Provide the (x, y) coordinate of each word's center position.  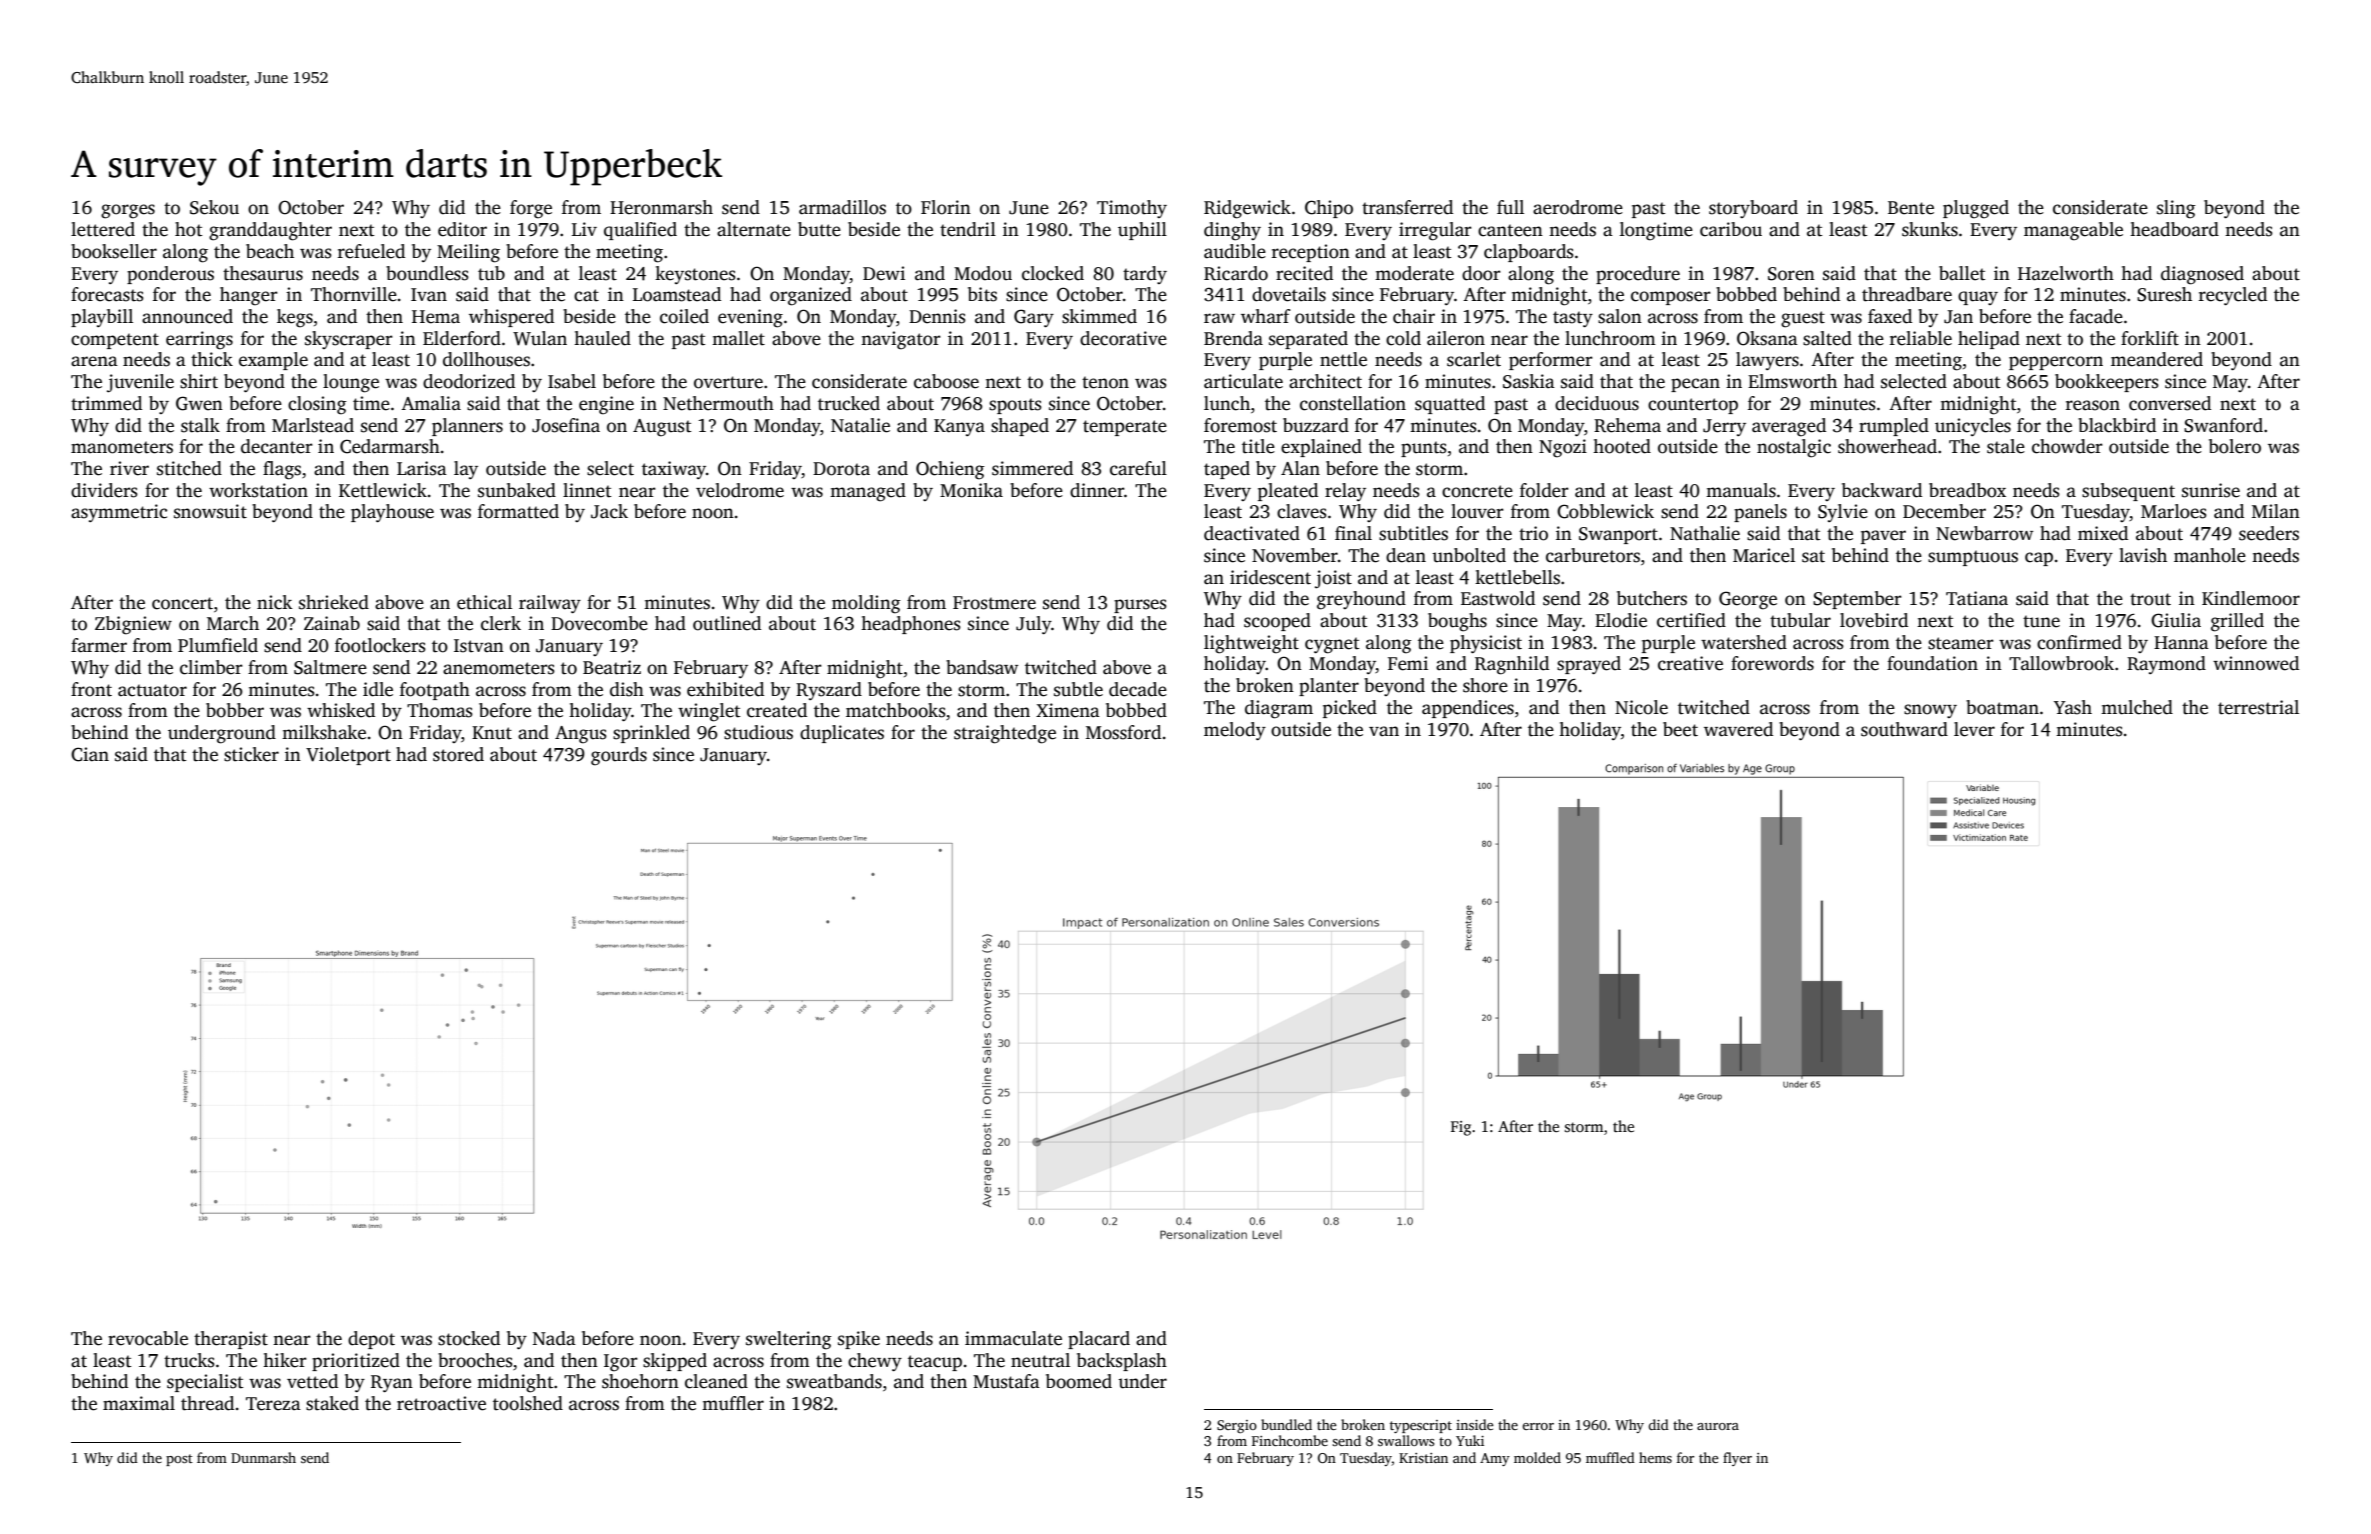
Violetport (348, 756)
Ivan (429, 295)
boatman (2002, 707)
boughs (1457, 622)
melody (1235, 731)
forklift (2150, 338)
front (91, 689)
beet (1680, 729)
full (1510, 207)
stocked (469, 1338)
